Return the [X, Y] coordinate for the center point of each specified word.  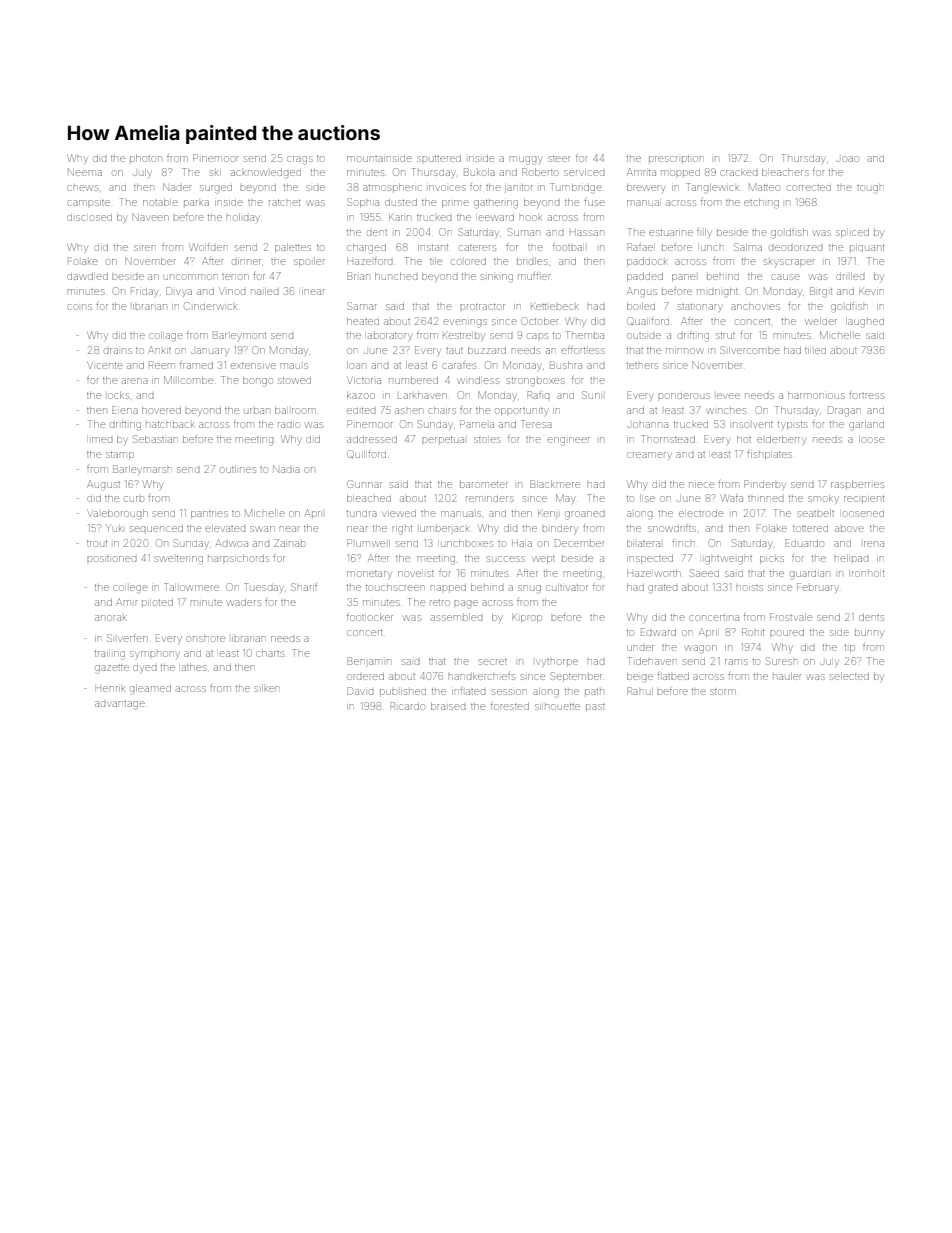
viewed [400, 514]
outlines [238, 469]
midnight [717, 293]
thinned [766, 499]
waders [244, 602]
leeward [496, 217]
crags [300, 160]
